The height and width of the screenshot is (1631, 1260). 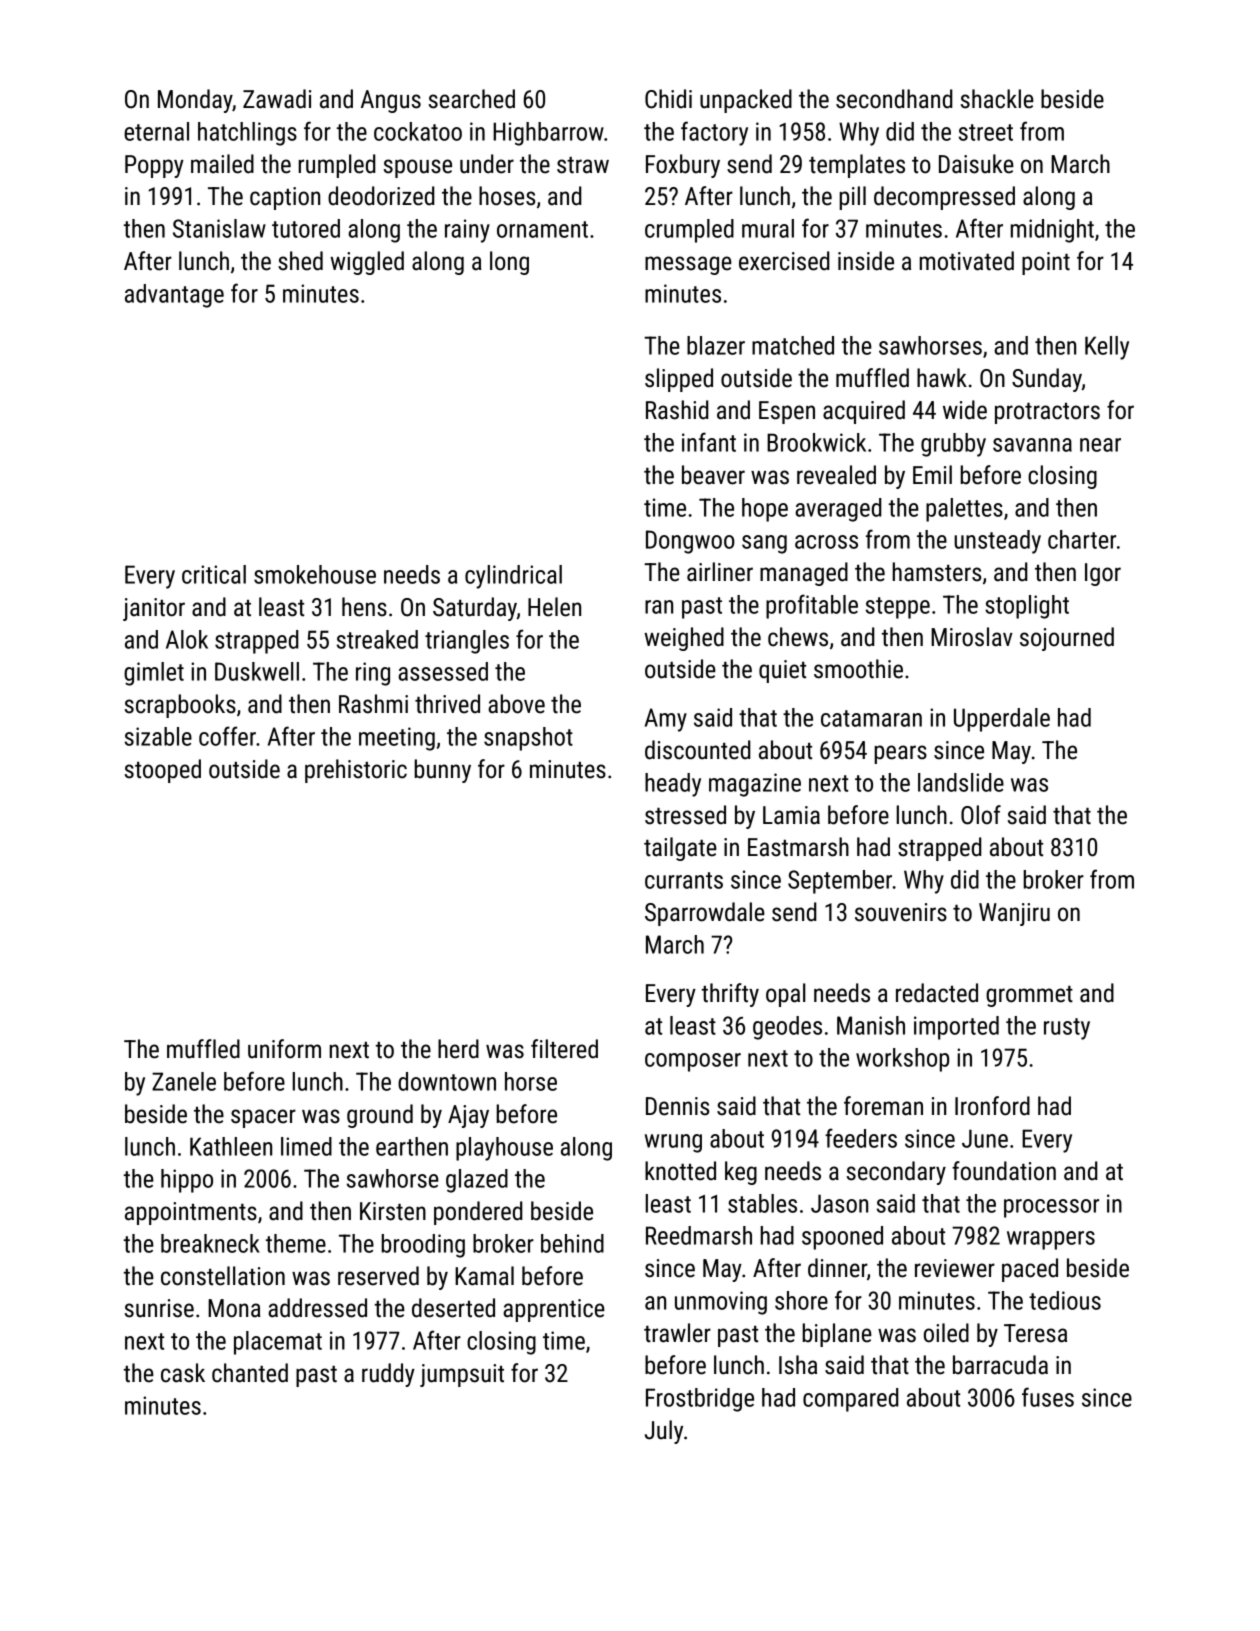 What do you see at coordinates (1048, 1397) in the screenshot?
I see `fuses` at bounding box center [1048, 1397].
